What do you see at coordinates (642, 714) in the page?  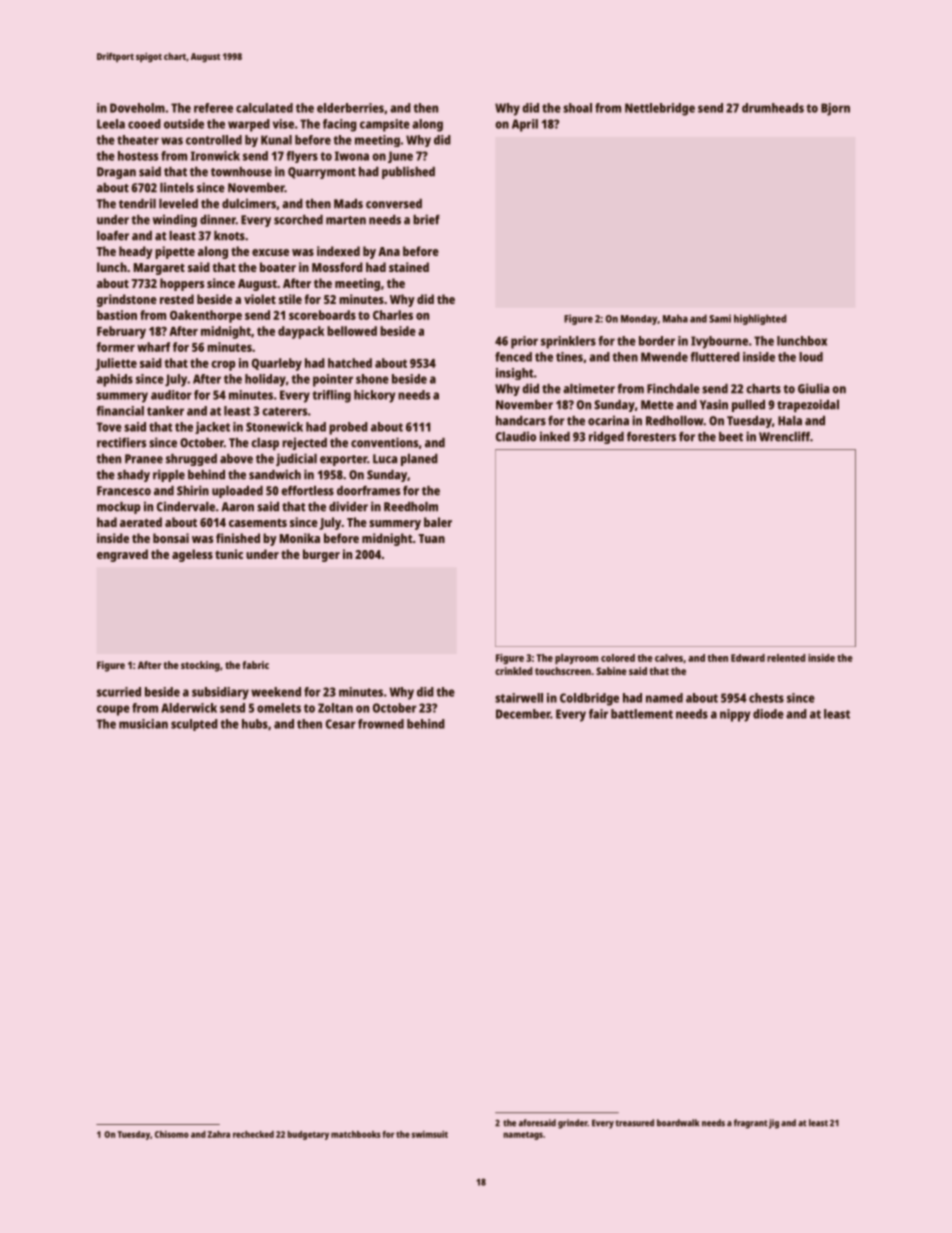 I see `battlement` at bounding box center [642, 714].
